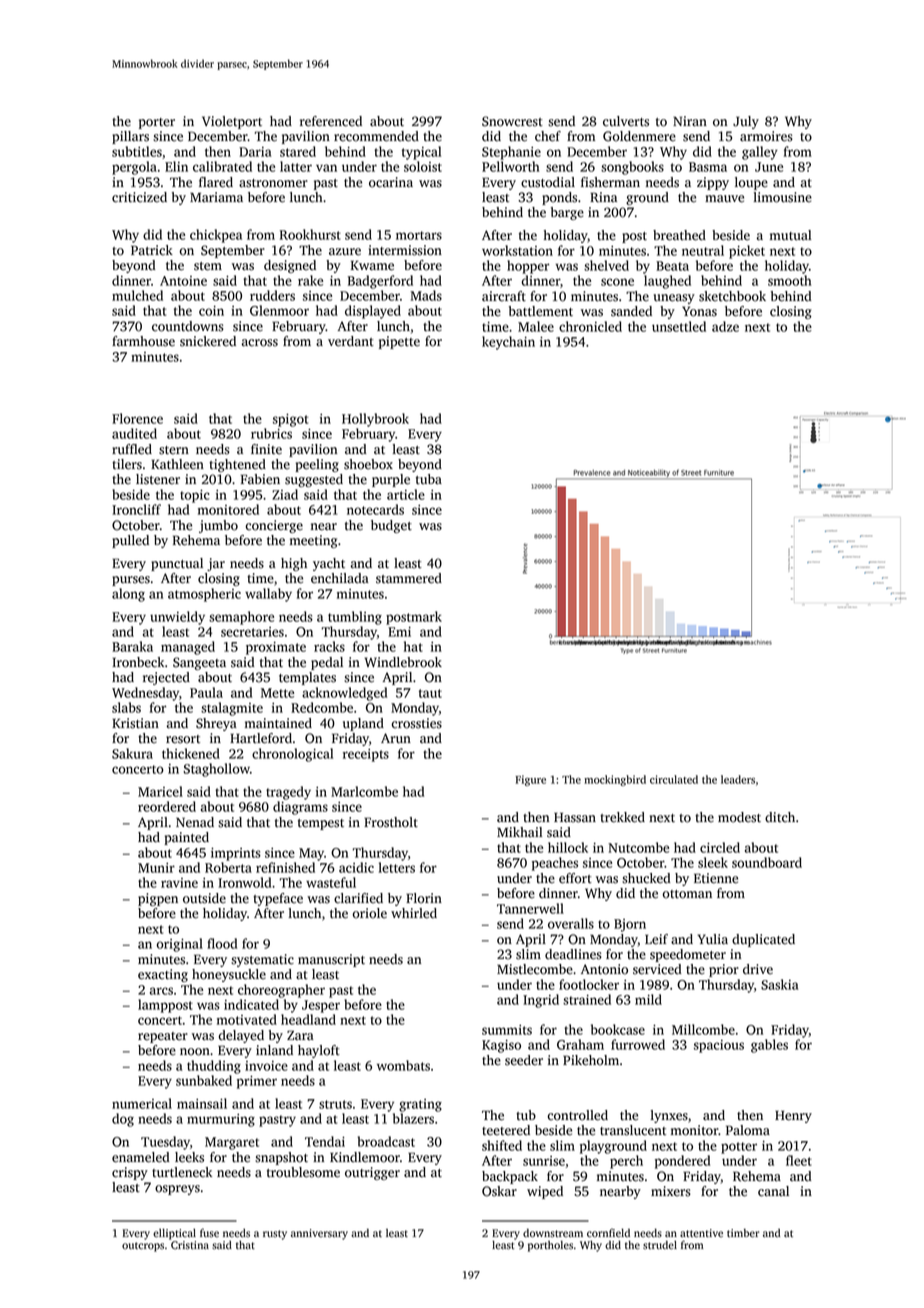 This screenshot has height=1308, width=924. I want to click on Oskar, so click(499, 1191).
